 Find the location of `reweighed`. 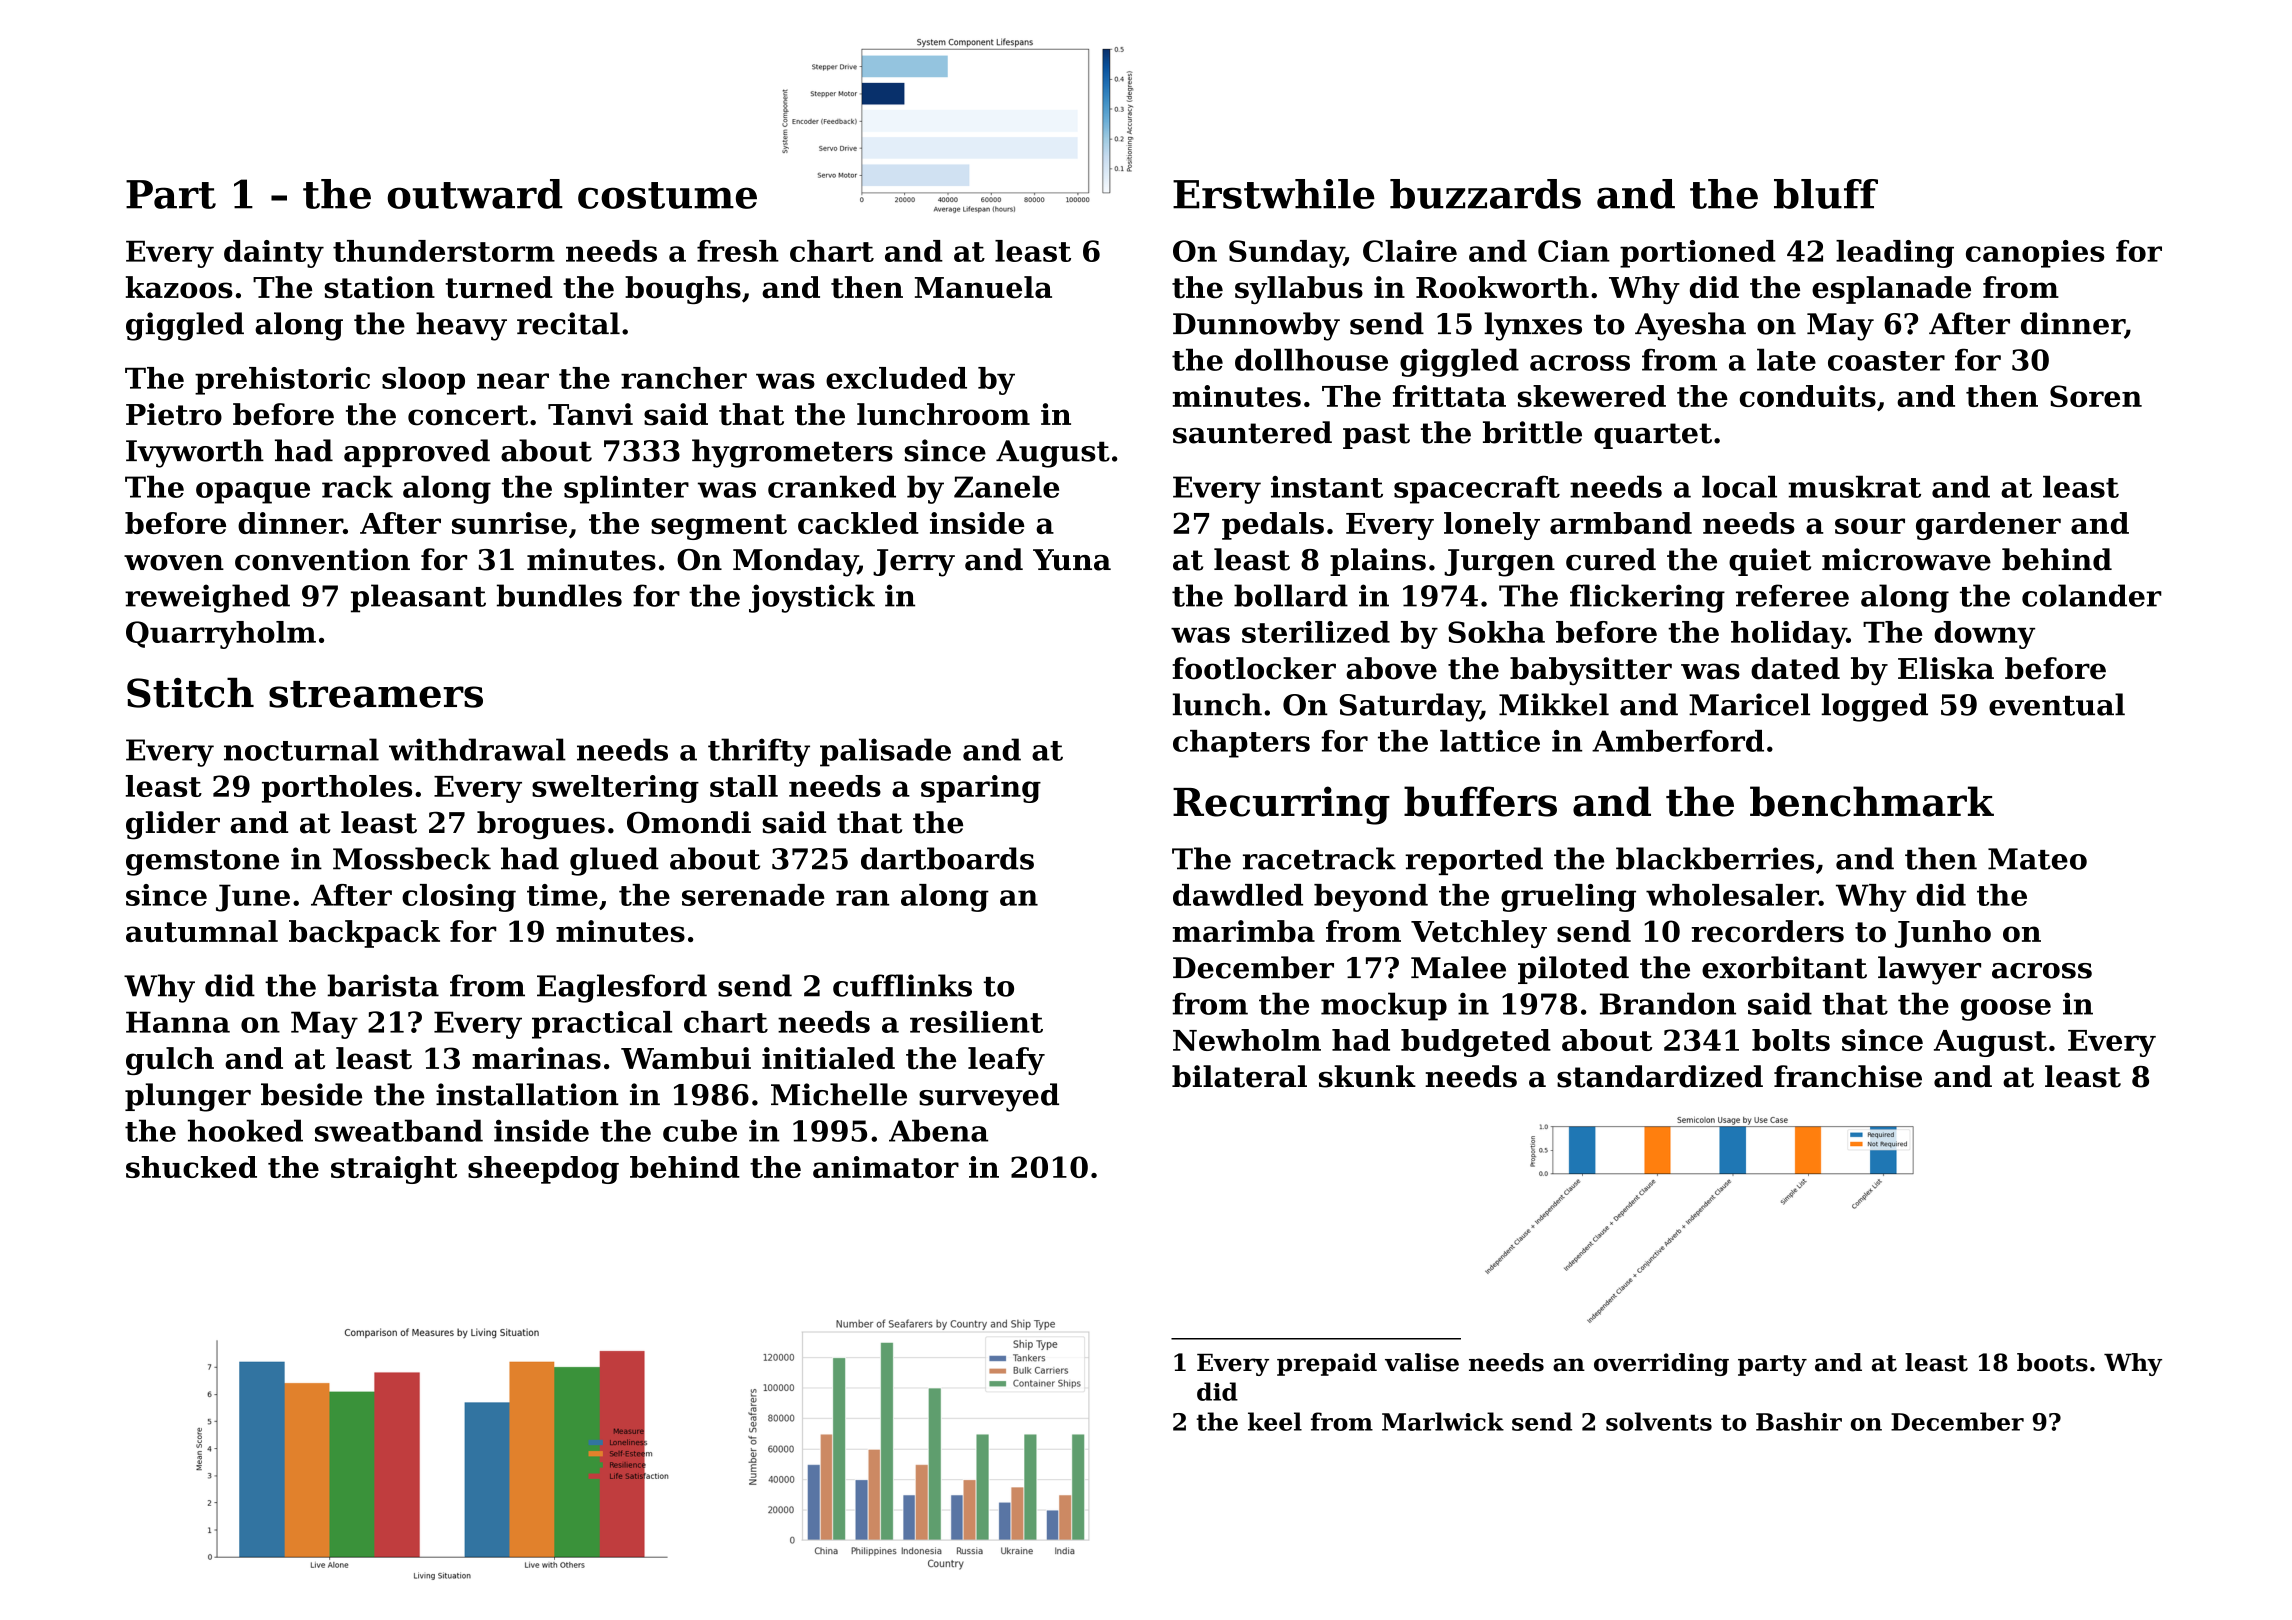

reweighed is located at coordinates (207, 598).
